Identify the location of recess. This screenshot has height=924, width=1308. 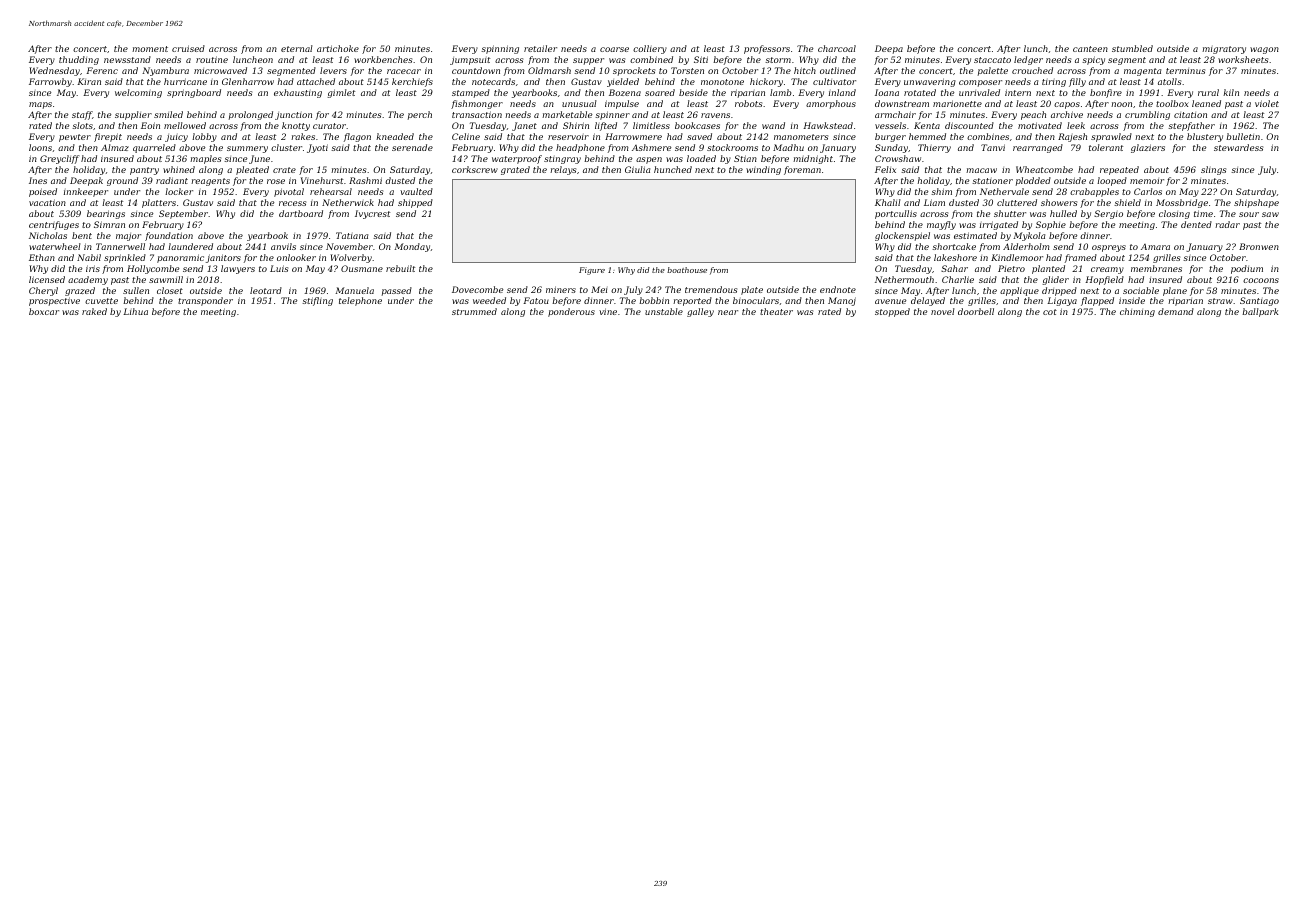
(292, 203).
